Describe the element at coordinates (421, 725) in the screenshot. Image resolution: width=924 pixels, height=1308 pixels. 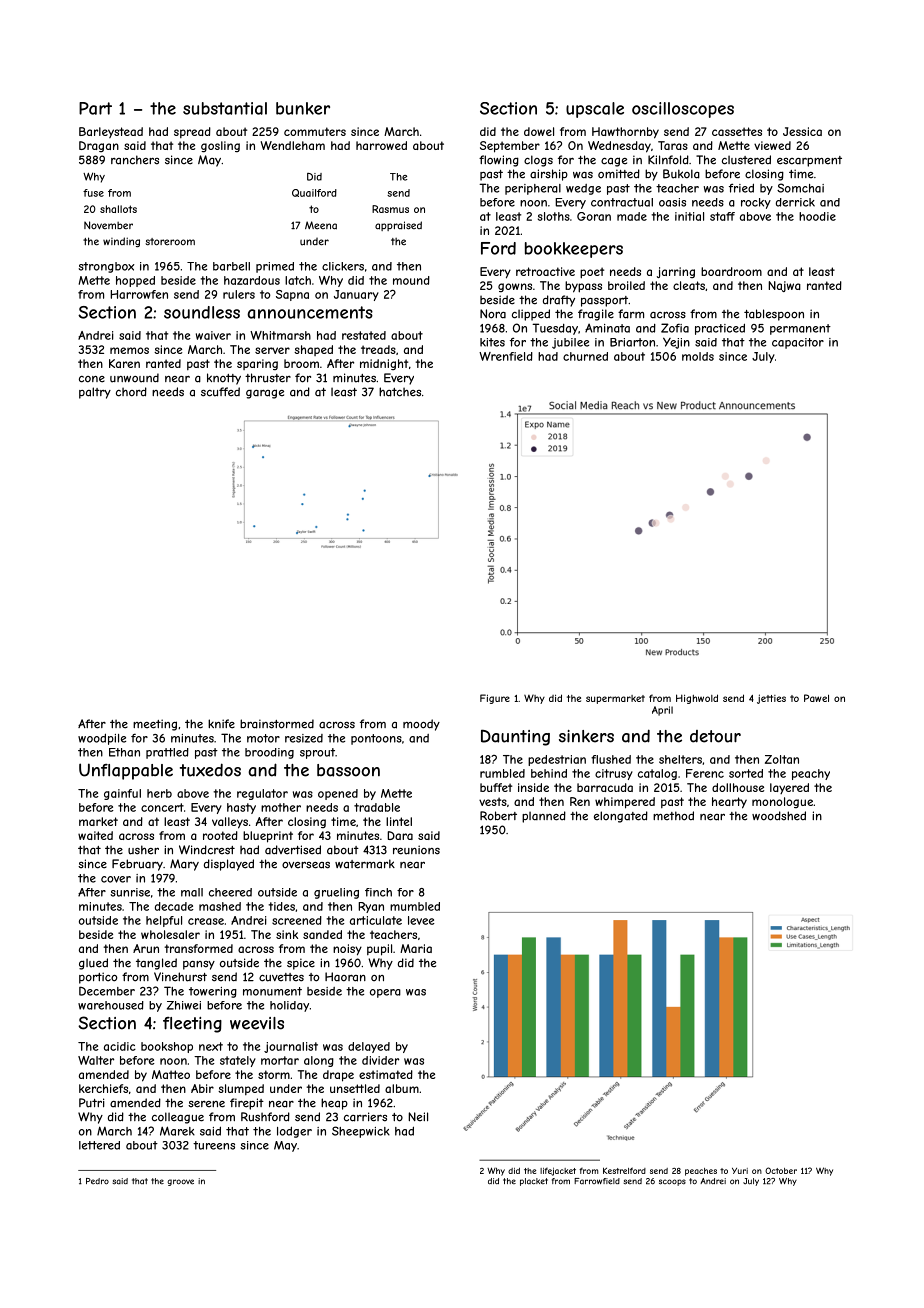
I see `moody` at that location.
